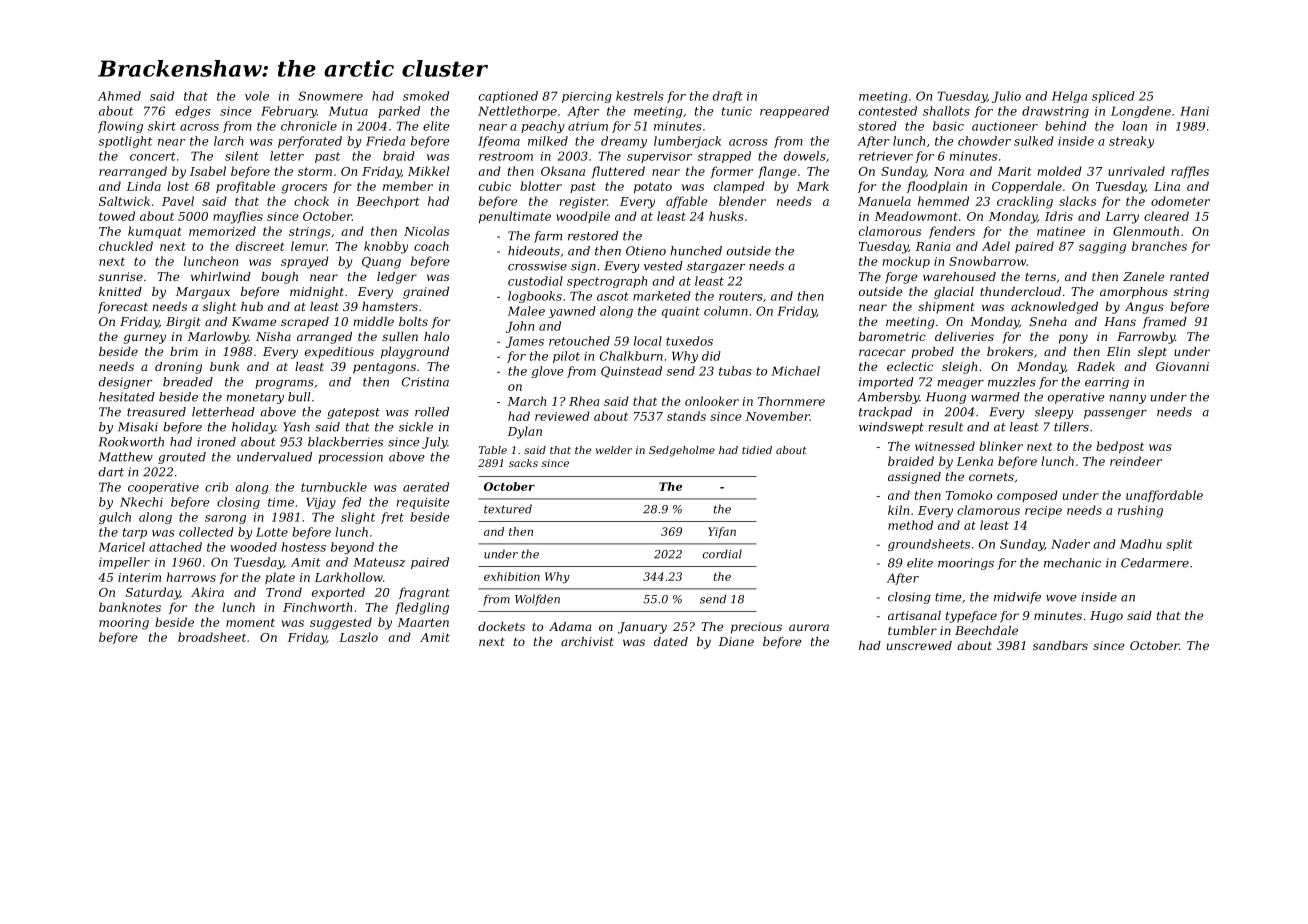 The width and height of the screenshot is (1308, 924). Describe the element at coordinates (929, 545) in the screenshot. I see `groundsheets` at that location.
